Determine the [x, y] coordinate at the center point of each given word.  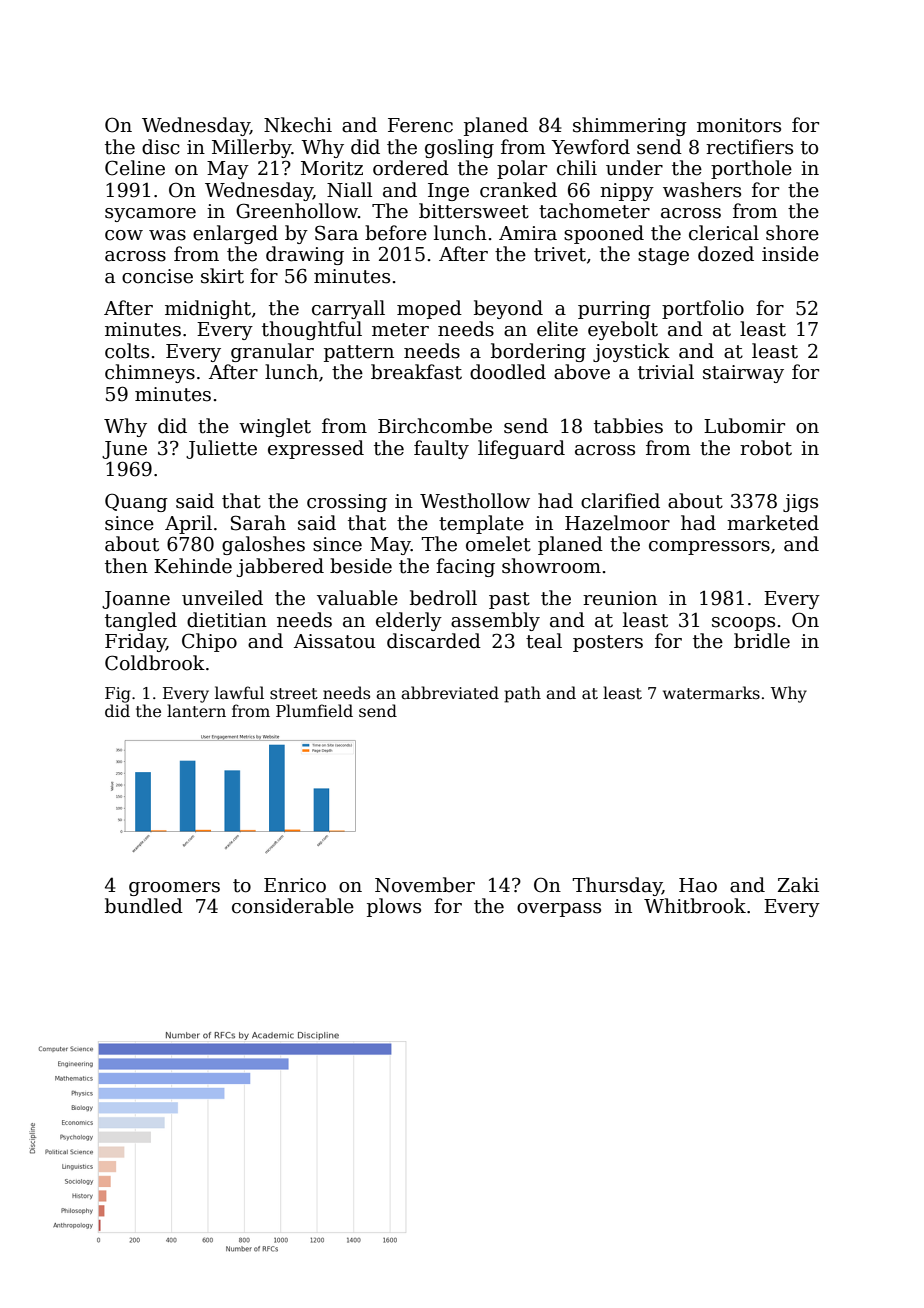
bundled [144, 906]
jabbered [280, 567]
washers [702, 190]
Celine [135, 168]
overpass [559, 910]
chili [577, 168]
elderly [409, 621]
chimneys [150, 373]
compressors [709, 548]
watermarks [711, 692]
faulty [441, 449]
